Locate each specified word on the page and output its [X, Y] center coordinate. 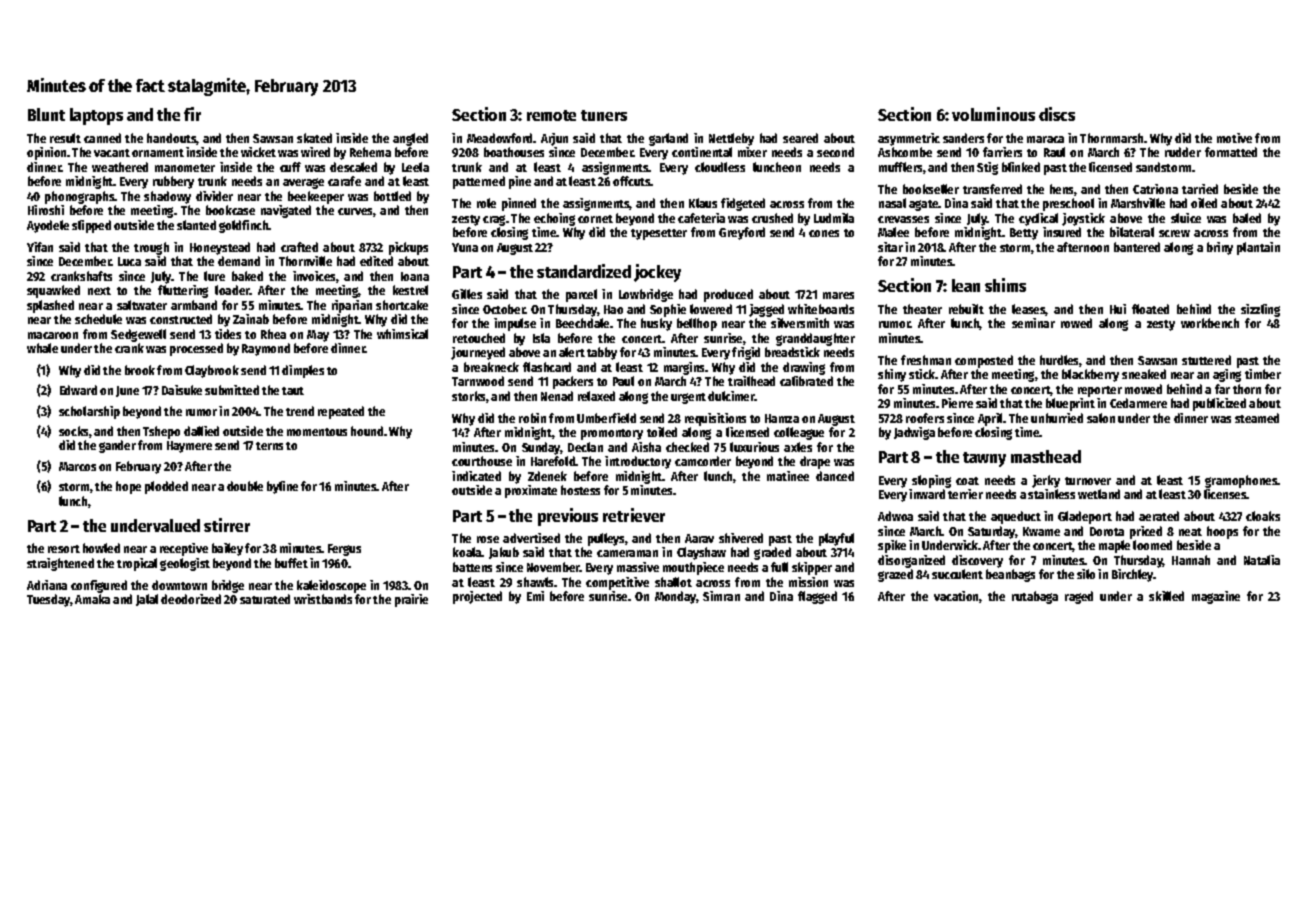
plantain [1258, 248]
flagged [817, 597]
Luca [129, 261]
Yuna [465, 247]
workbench [1210, 323]
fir [192, 114]
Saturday [992, 532]
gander [117, 446]
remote [551, 115]
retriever [634, 515]
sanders [963, 138]
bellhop [697, 324]
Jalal [147, 600]
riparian [352, 306]
